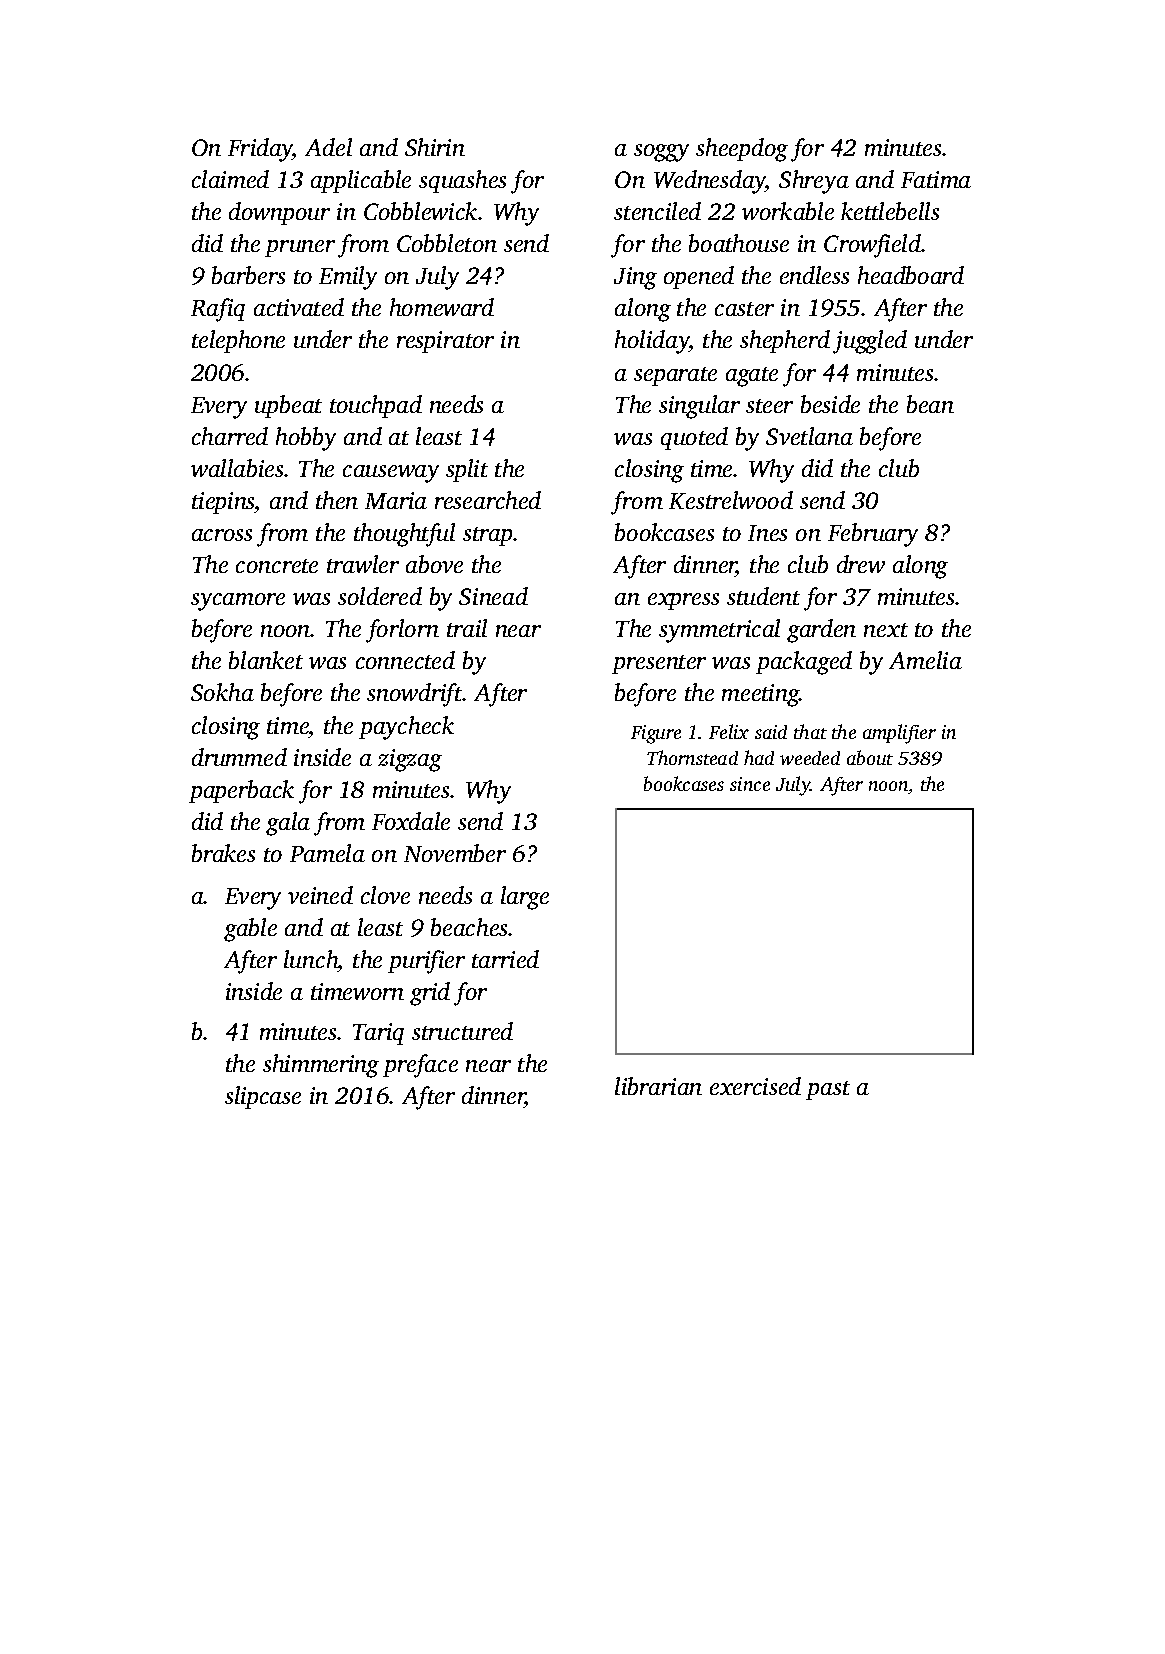  I want to click on blanket, so click(266, 660).
